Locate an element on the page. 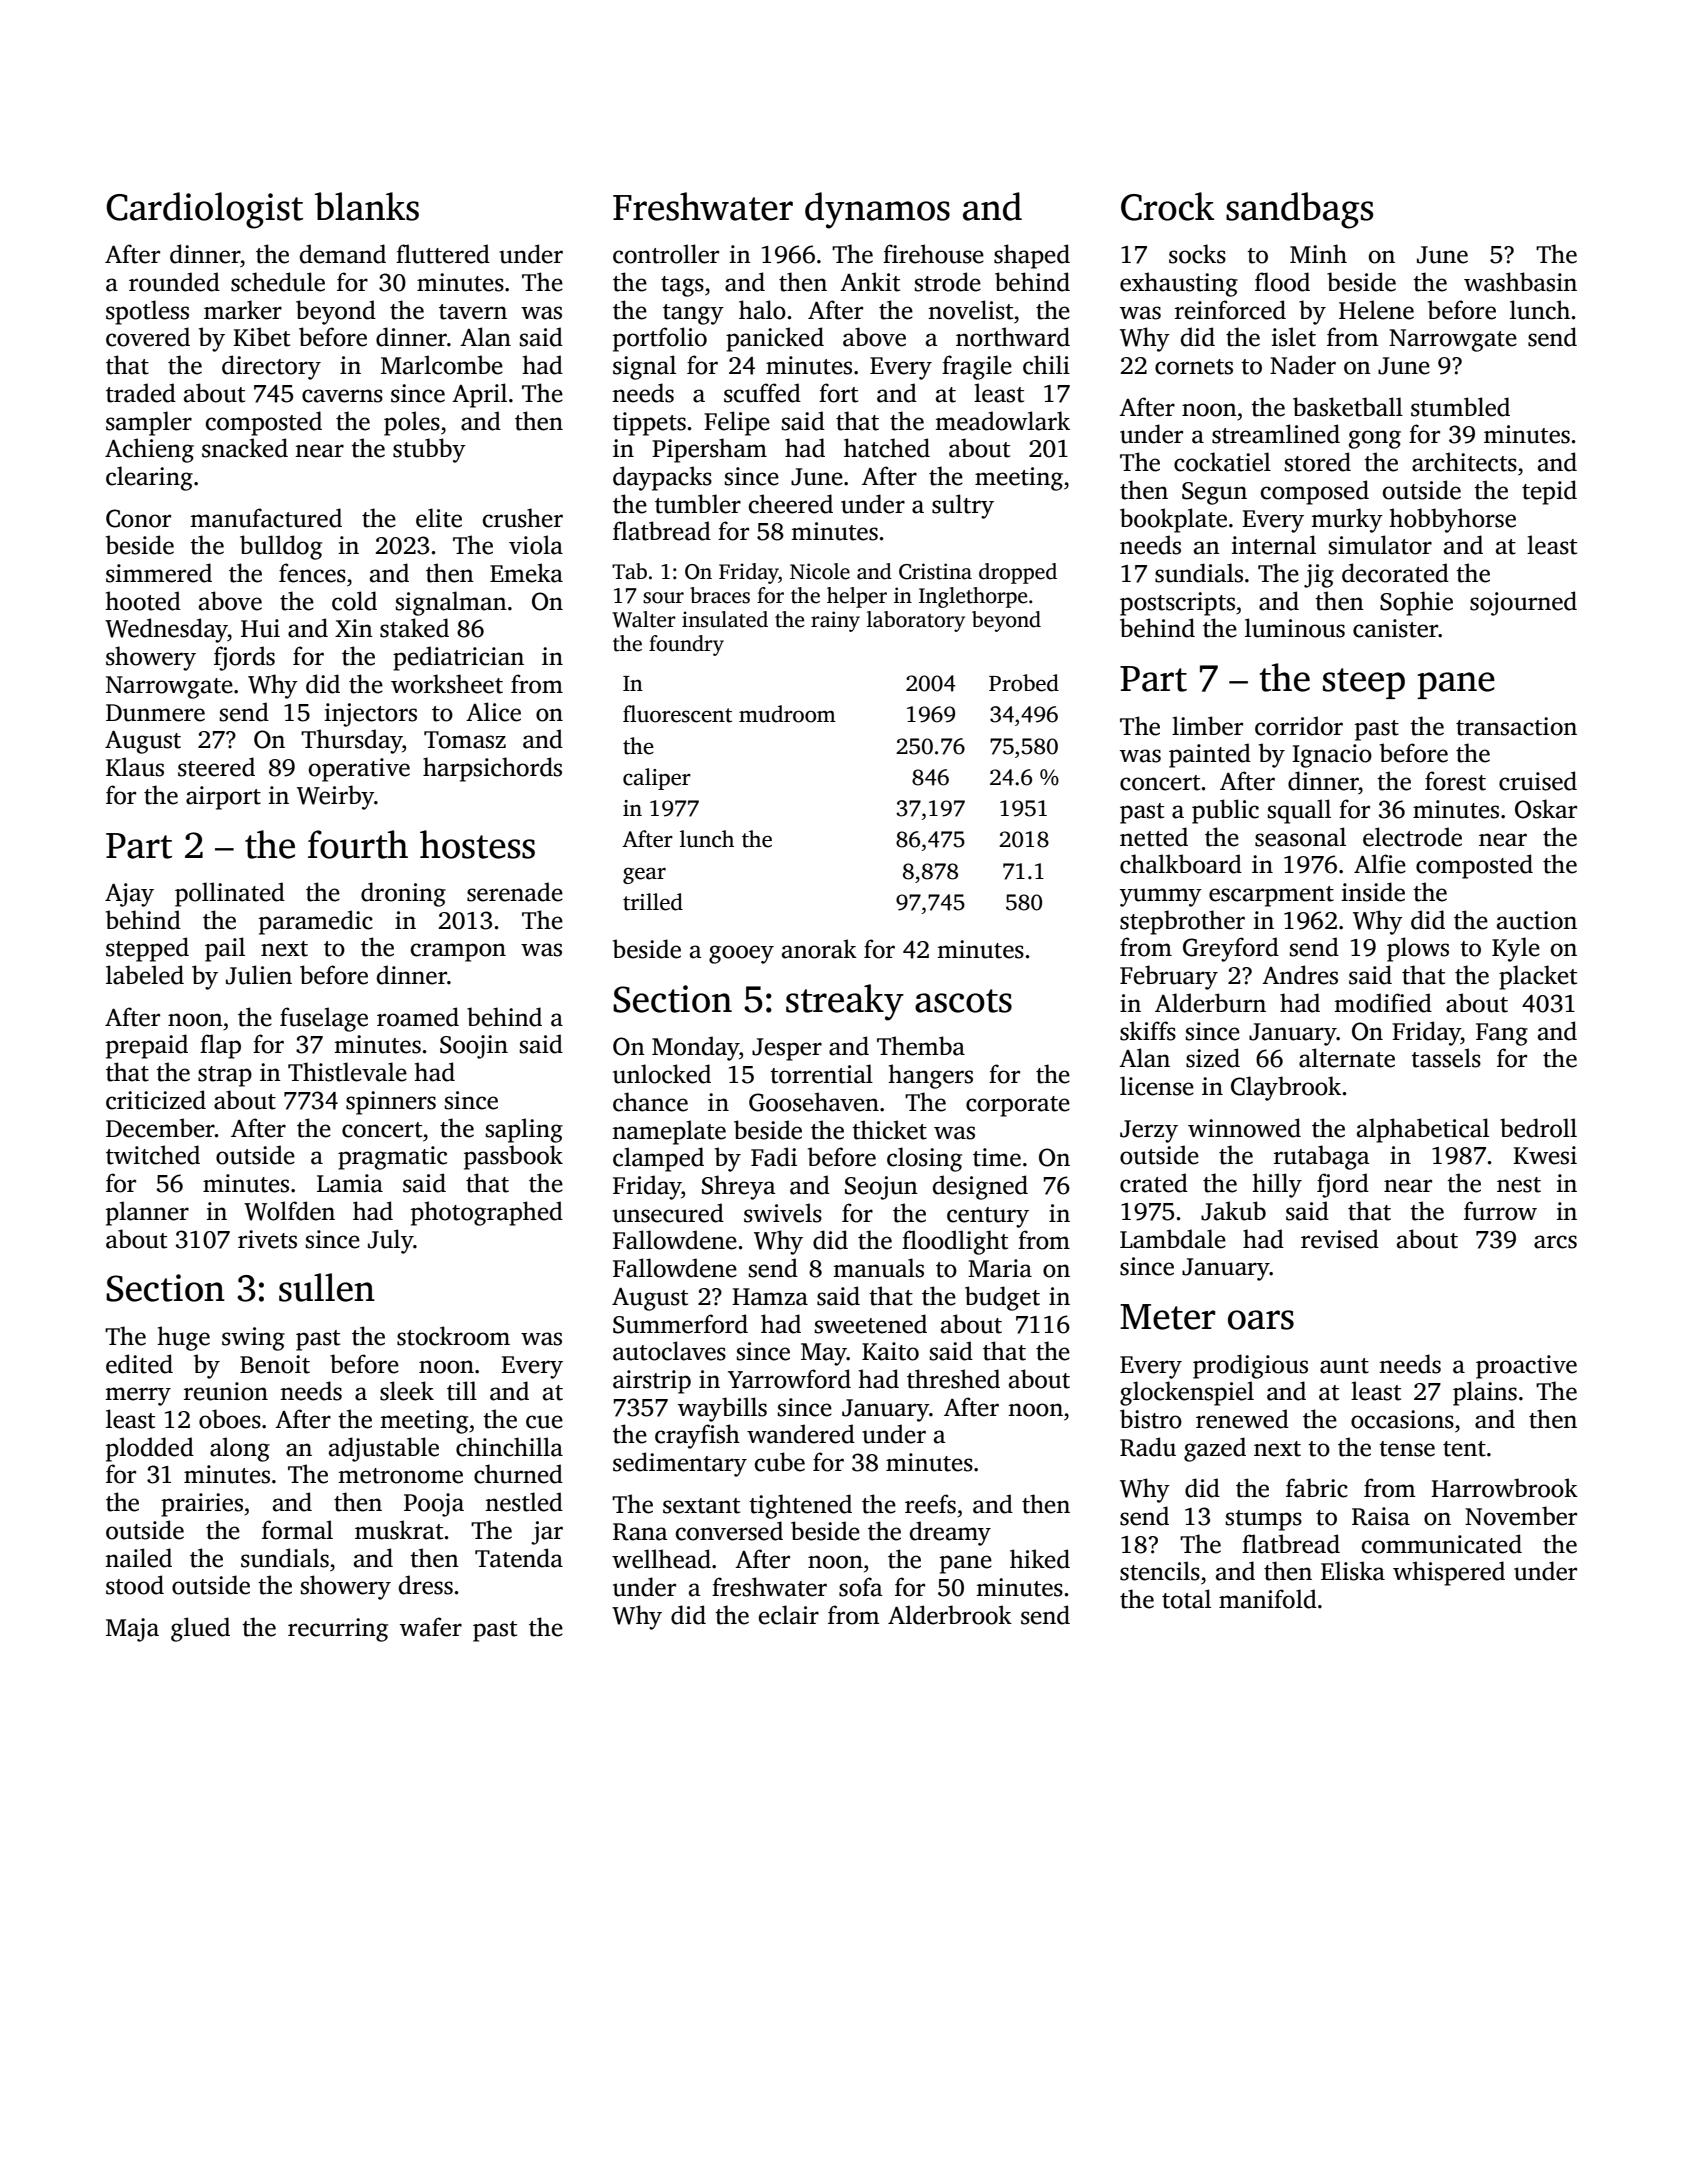 The width and height of the document is (1683, 2178). Alderburn is located at coordinates (1210, 1003).
